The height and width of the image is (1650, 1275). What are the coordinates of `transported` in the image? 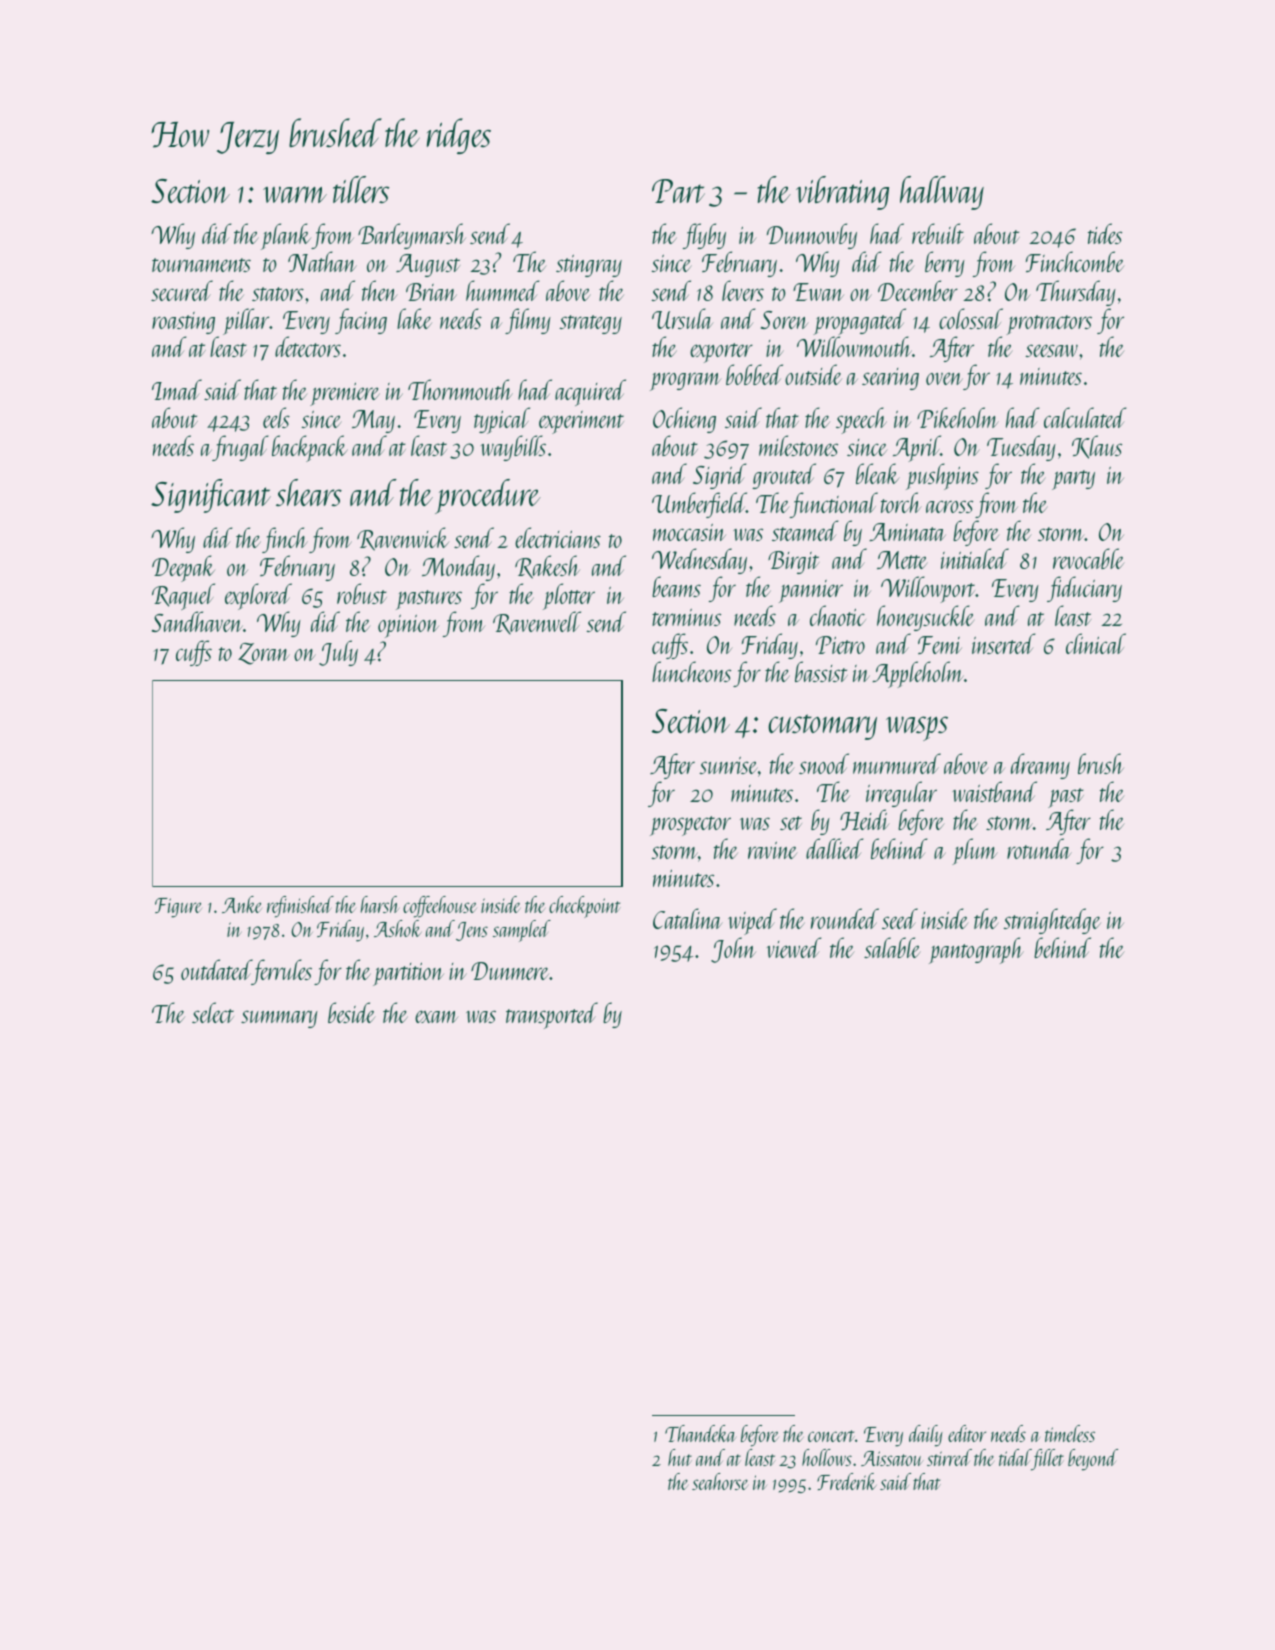 It's located at (552, 1015).
